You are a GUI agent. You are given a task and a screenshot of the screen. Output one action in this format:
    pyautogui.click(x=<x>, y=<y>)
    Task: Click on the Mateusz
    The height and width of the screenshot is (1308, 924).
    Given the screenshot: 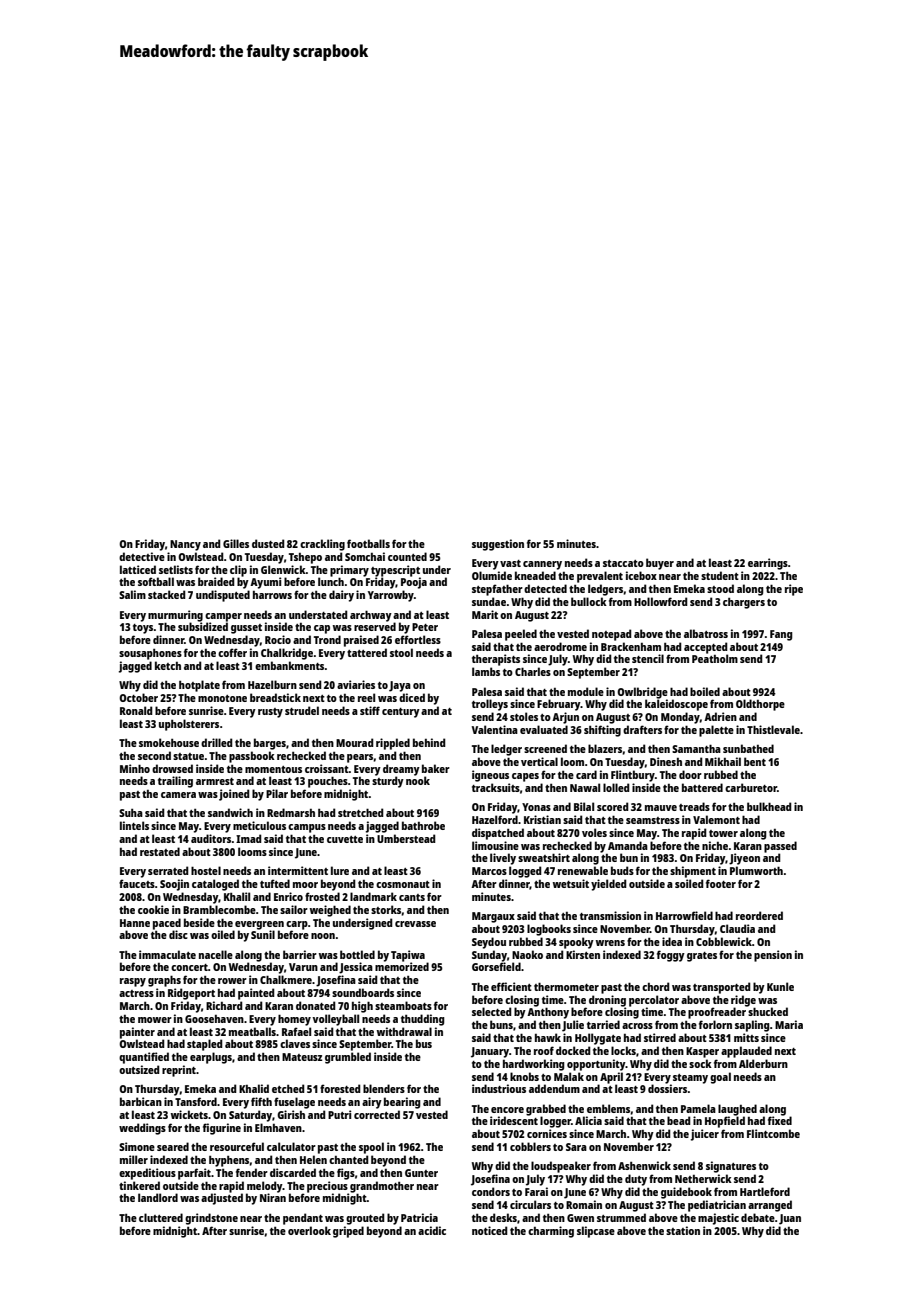 What is the action you would take?
    pyautogui.click(x=302, y=1057)
